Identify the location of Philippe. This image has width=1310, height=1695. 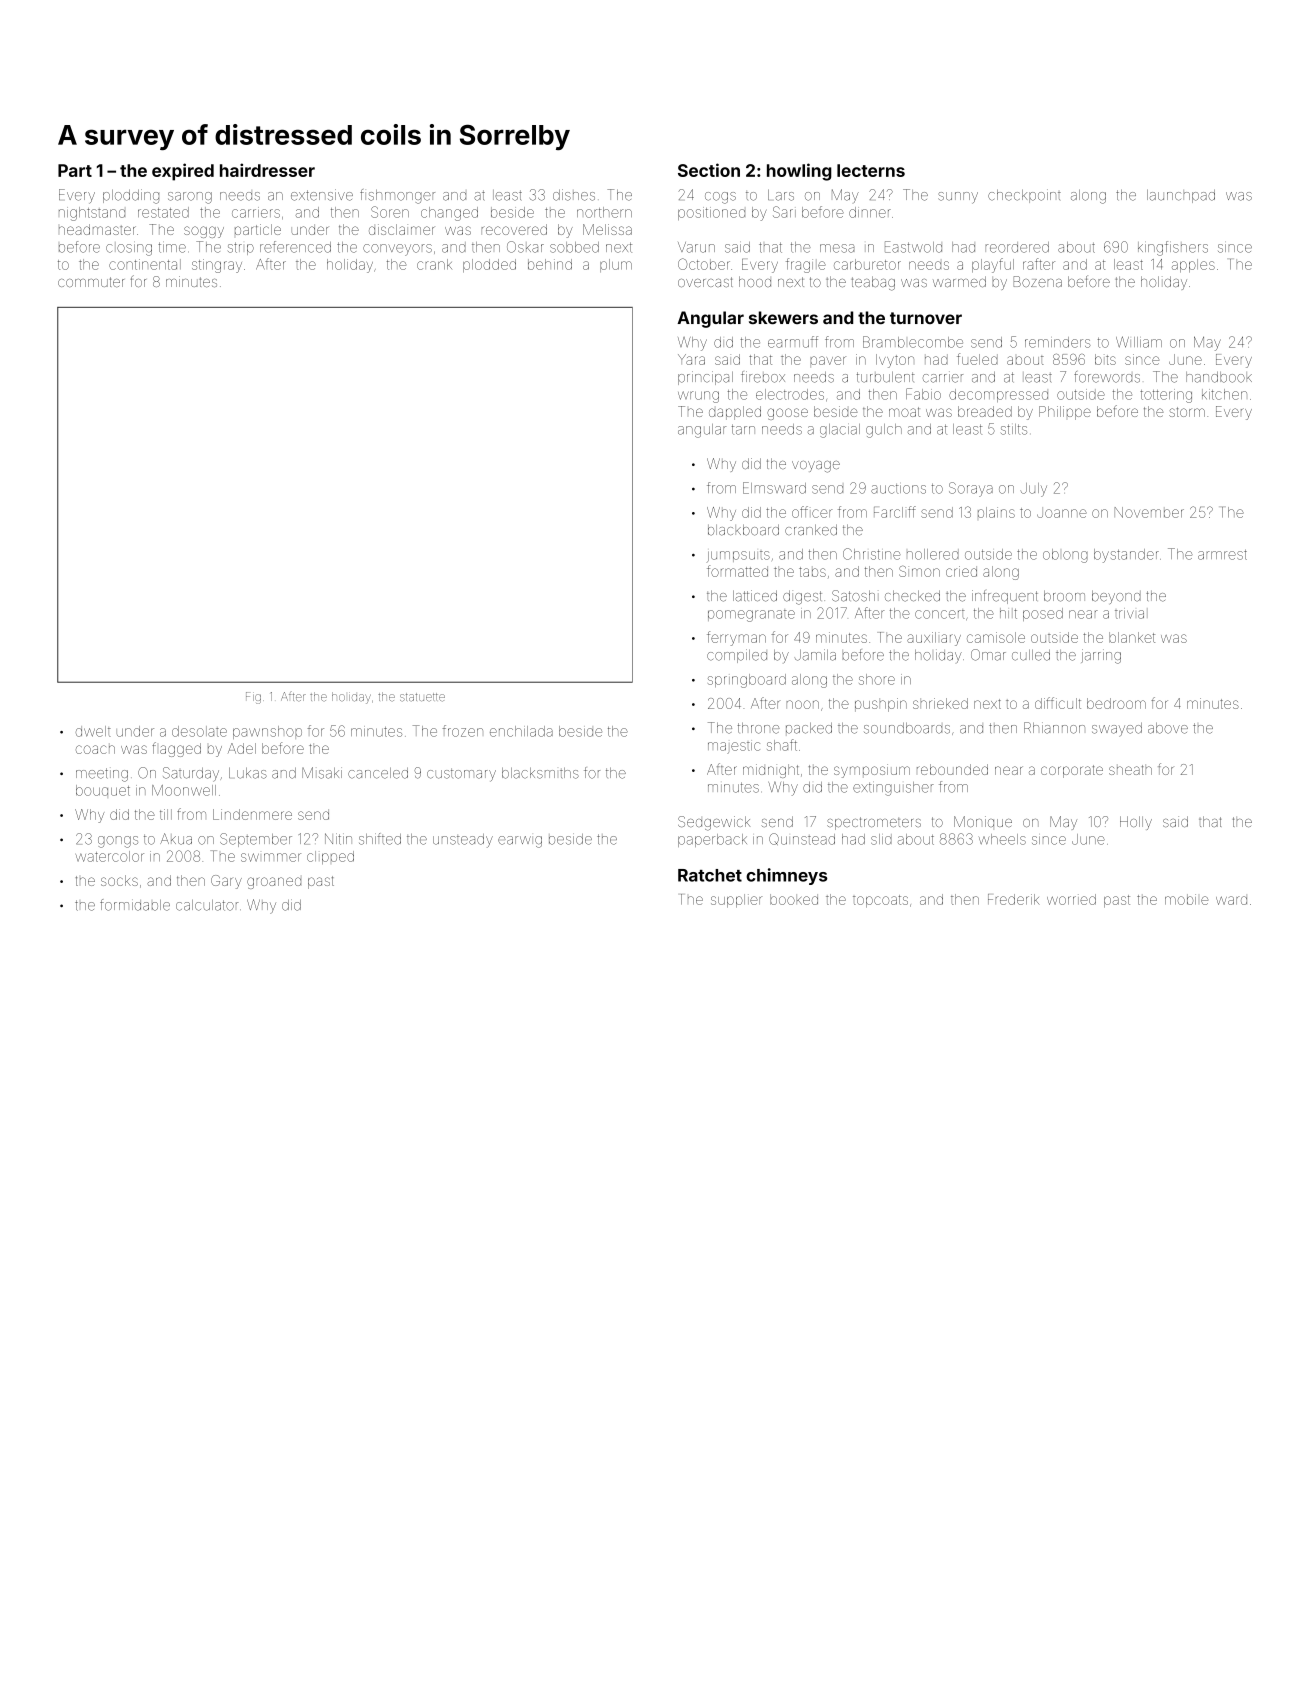
(1065, 413).
